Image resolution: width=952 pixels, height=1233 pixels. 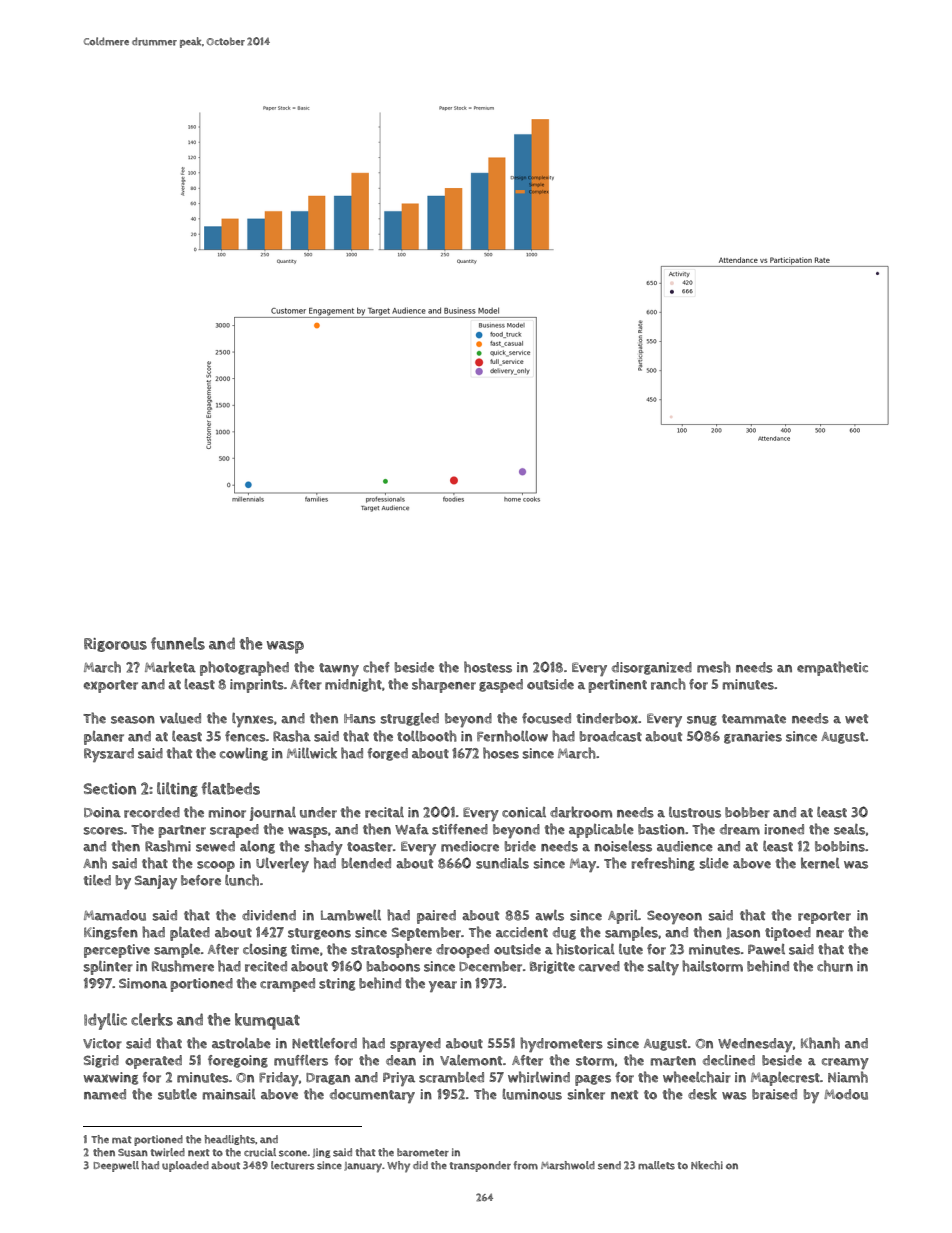 I want to click on empathetic, so click(x=832, y=668).
